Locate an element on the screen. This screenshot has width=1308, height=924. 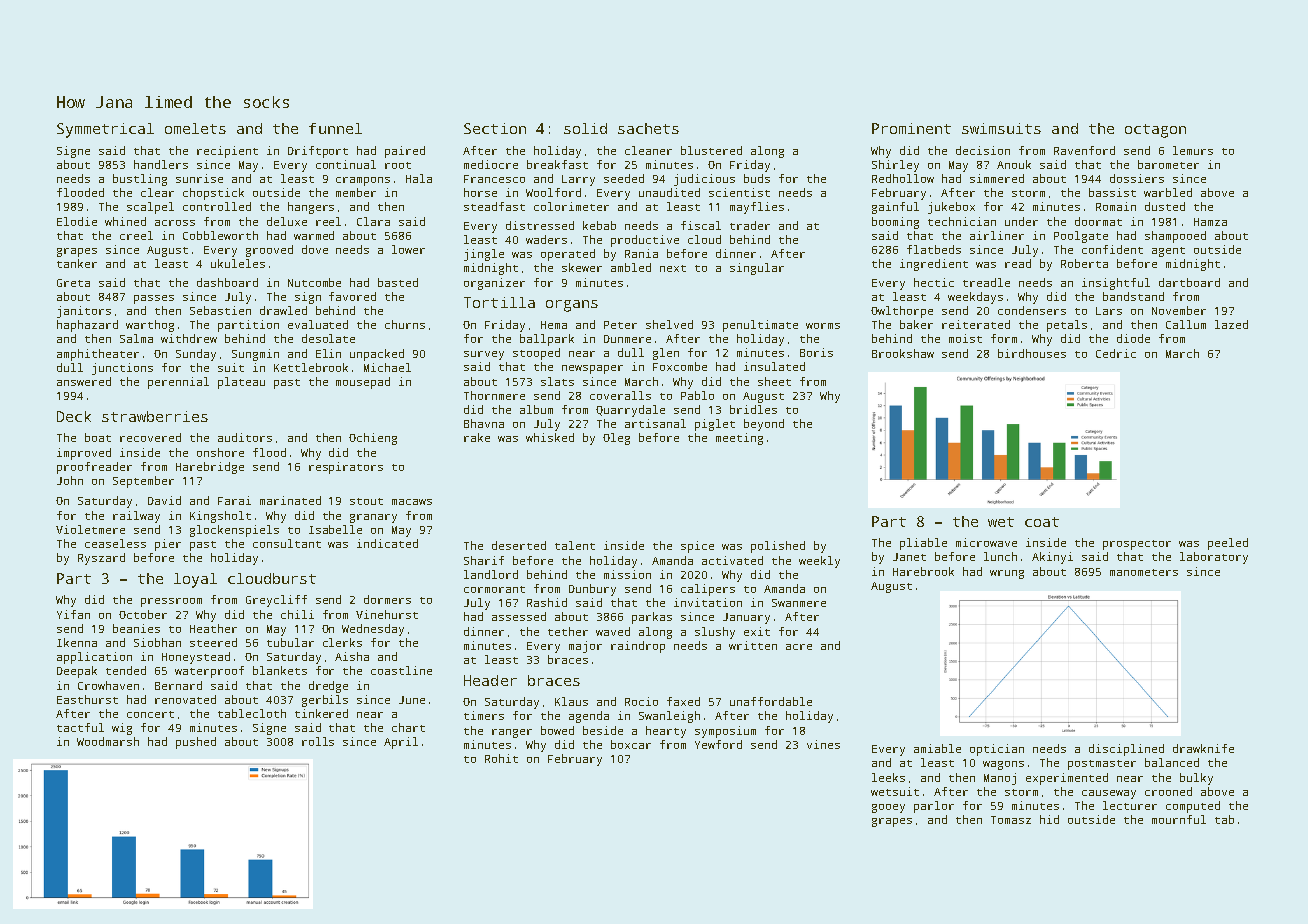
Rohit is located at coordinates (501, 758).
